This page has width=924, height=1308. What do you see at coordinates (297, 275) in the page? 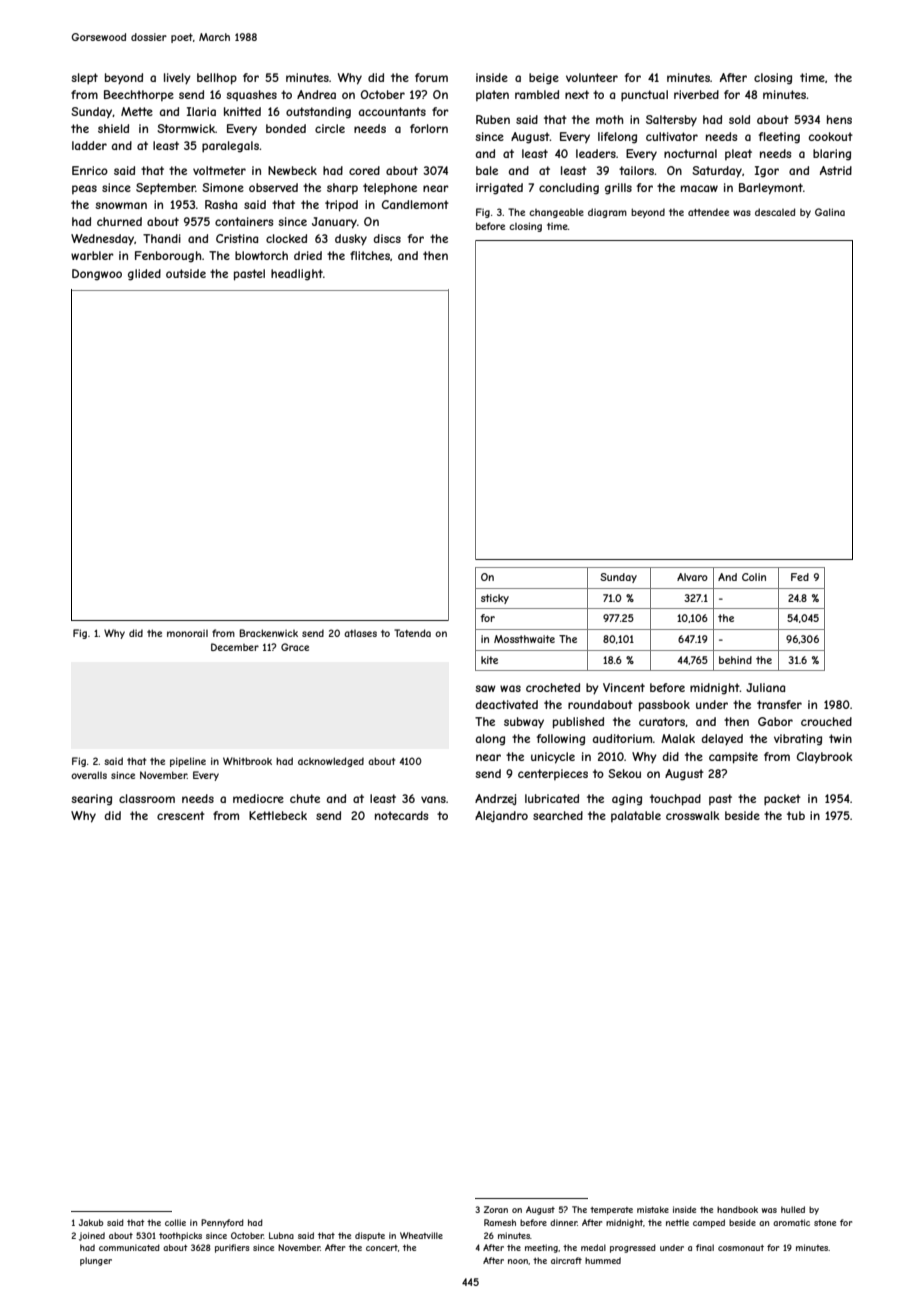
I see `headlight` at bounding box center [297, 275].
